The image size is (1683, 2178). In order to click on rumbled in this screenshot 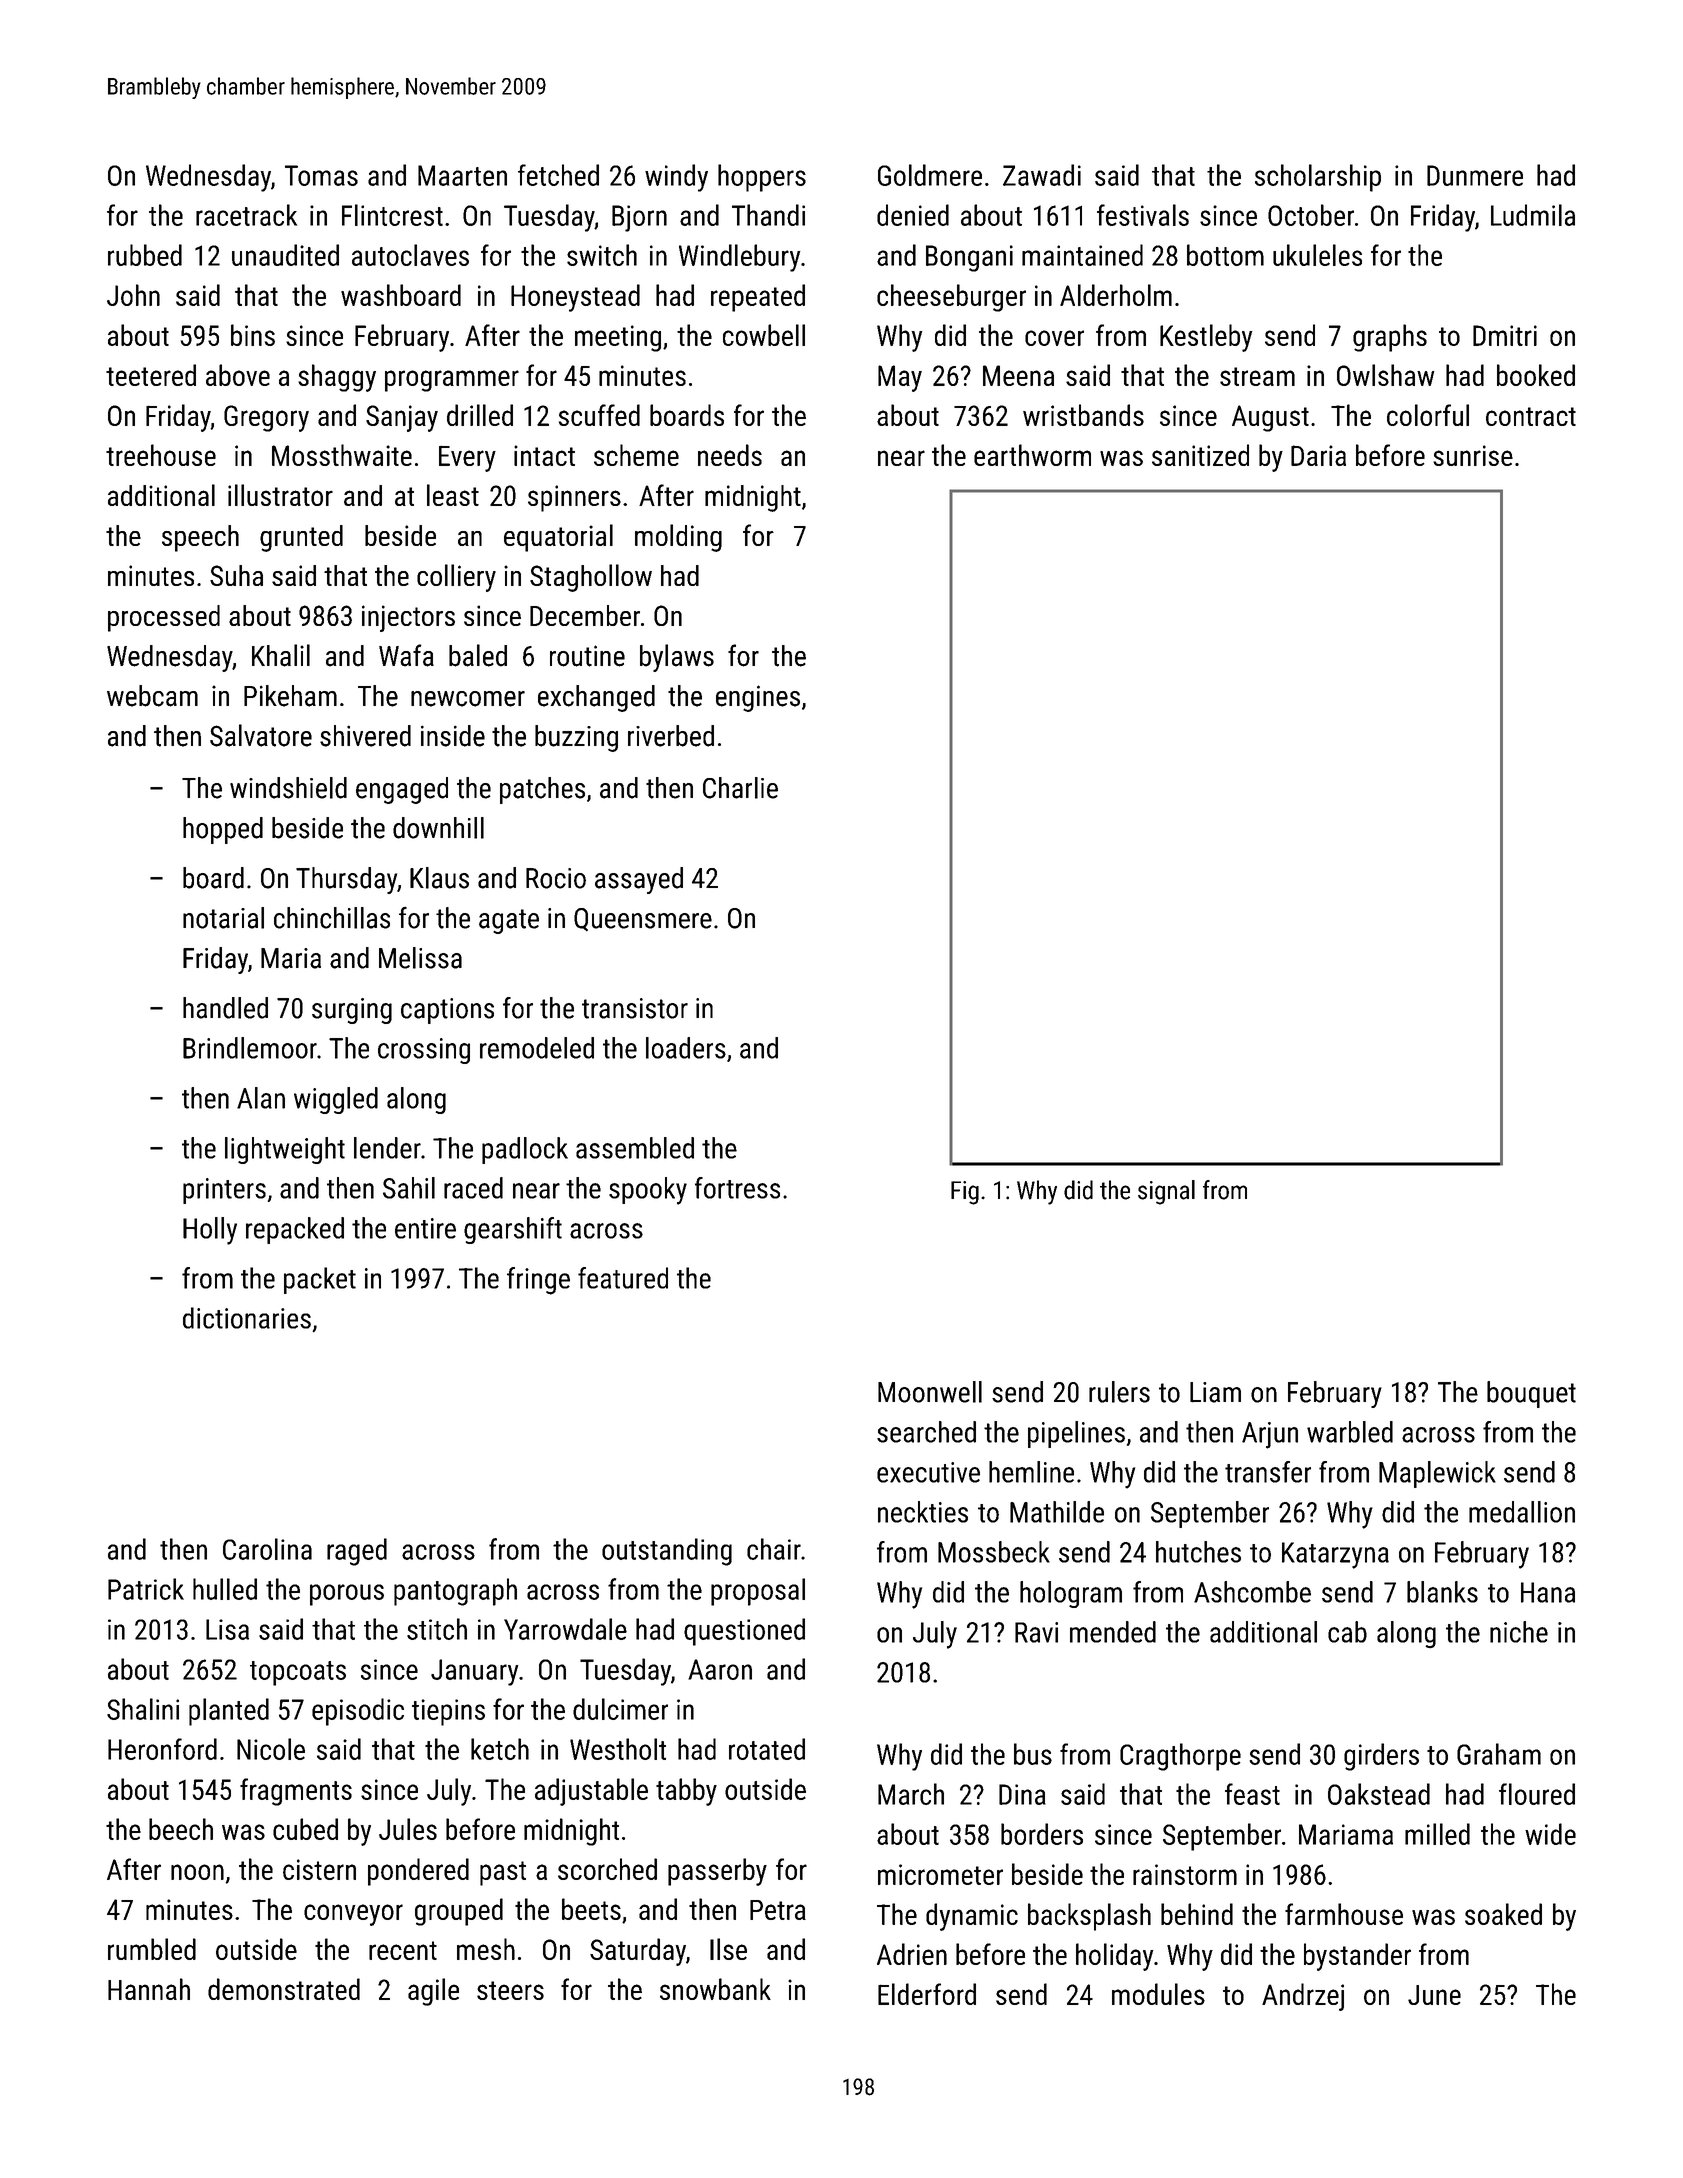, I will do `click(152, 1949)`.
